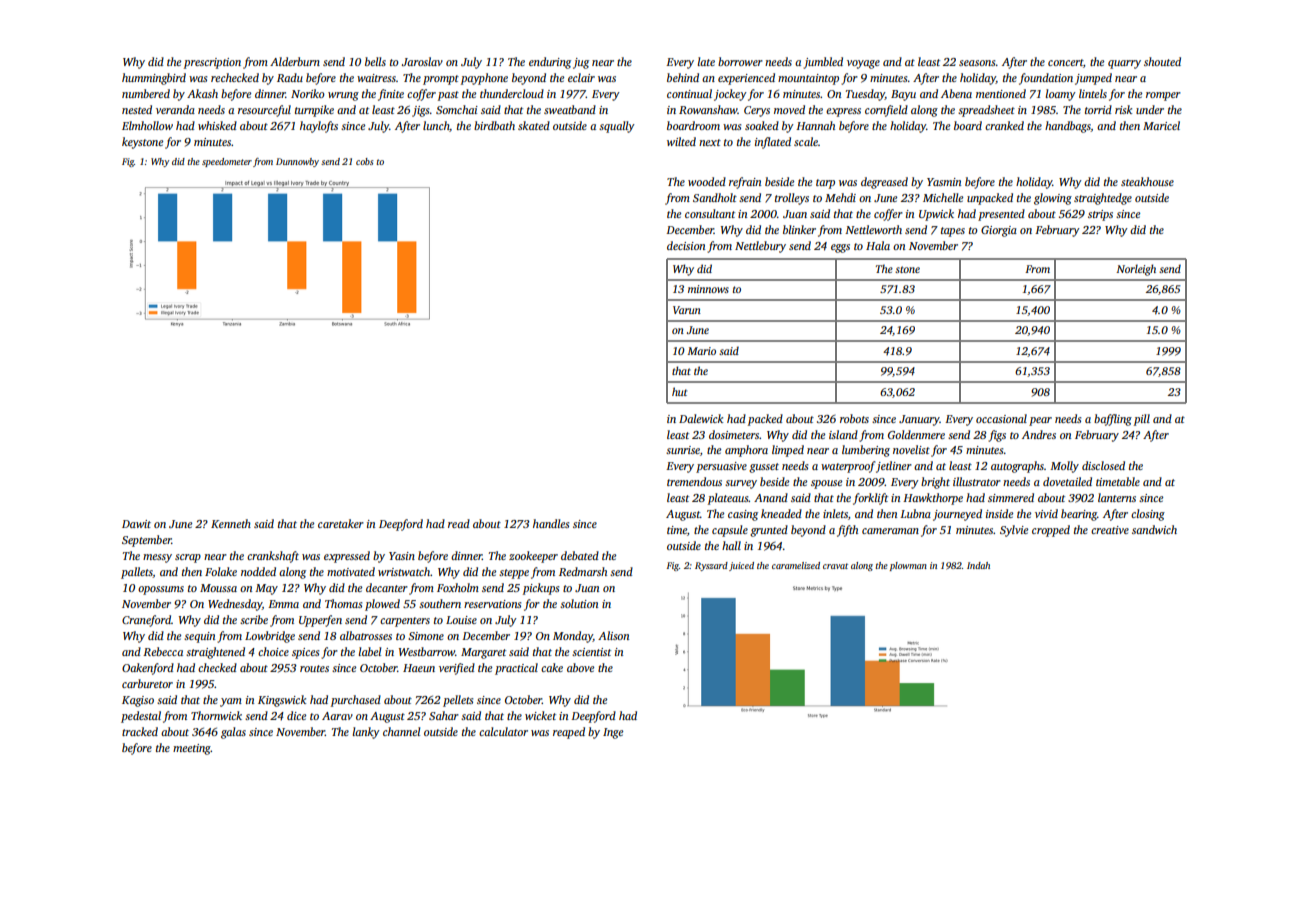 This document has height=924, width=1308. What do you see at coordinates (534, 125) in the document?
I see `skated` at bounding box center [534, 125].
